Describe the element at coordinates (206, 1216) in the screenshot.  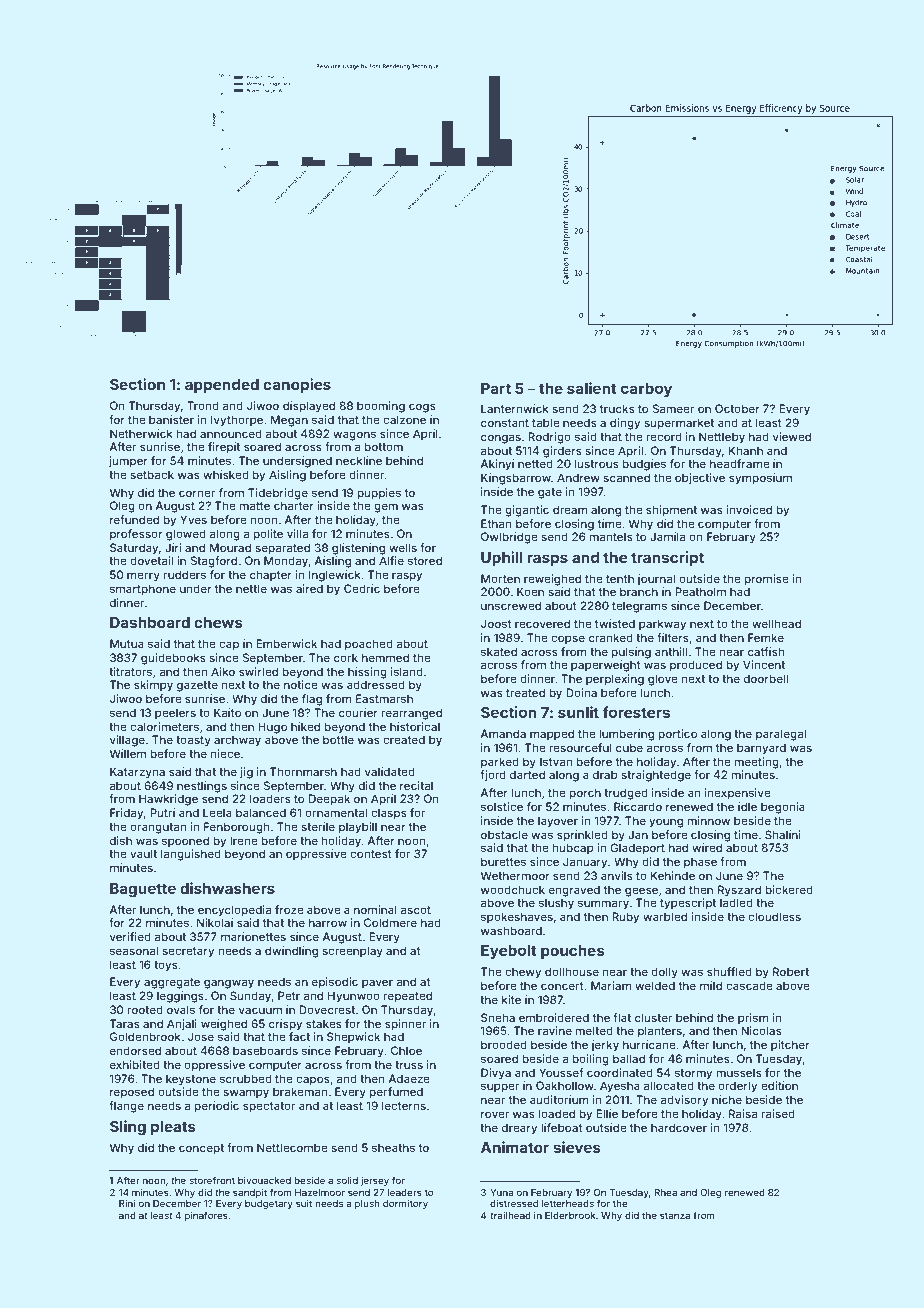
I see `pinafores` at that location.
